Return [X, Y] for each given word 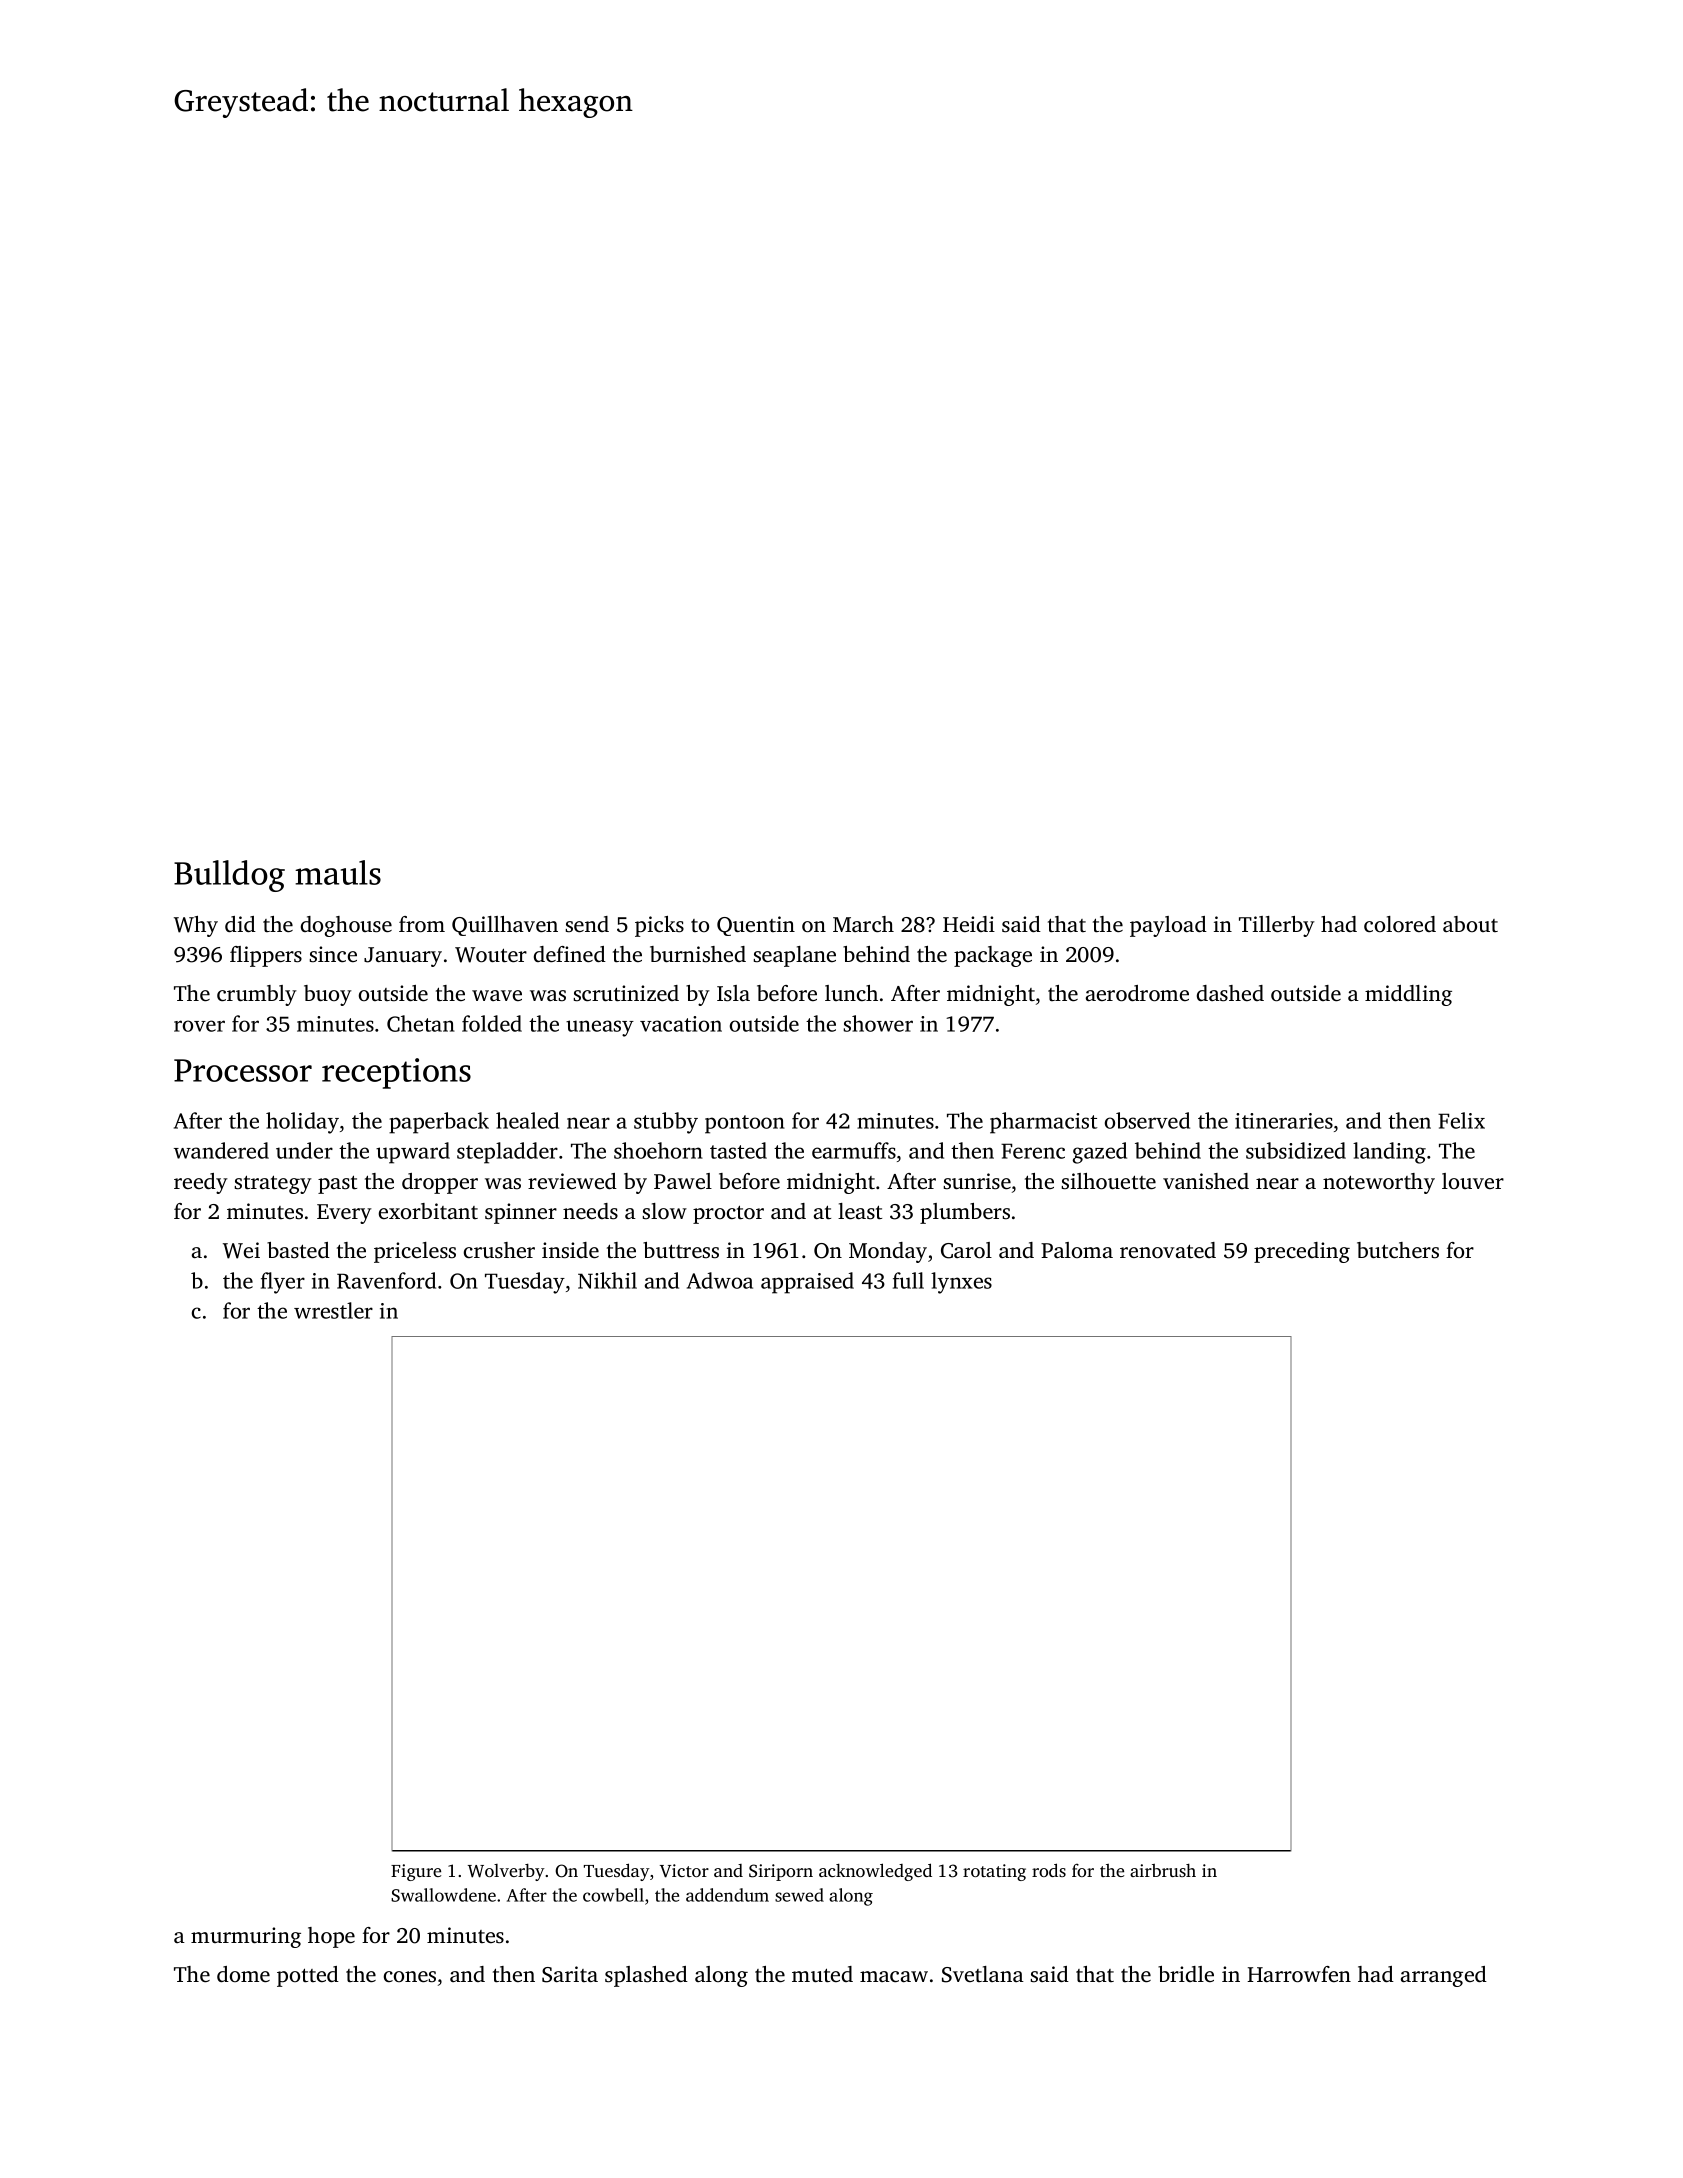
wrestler [333, 1310]
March [863, 924]
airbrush [1163, 1870]
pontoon [745, 1124]
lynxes [961, 1283]
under [304, 1150]
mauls [338, 872]
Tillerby [1277, 926]
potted [308, 1976]
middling [1408, 995]
